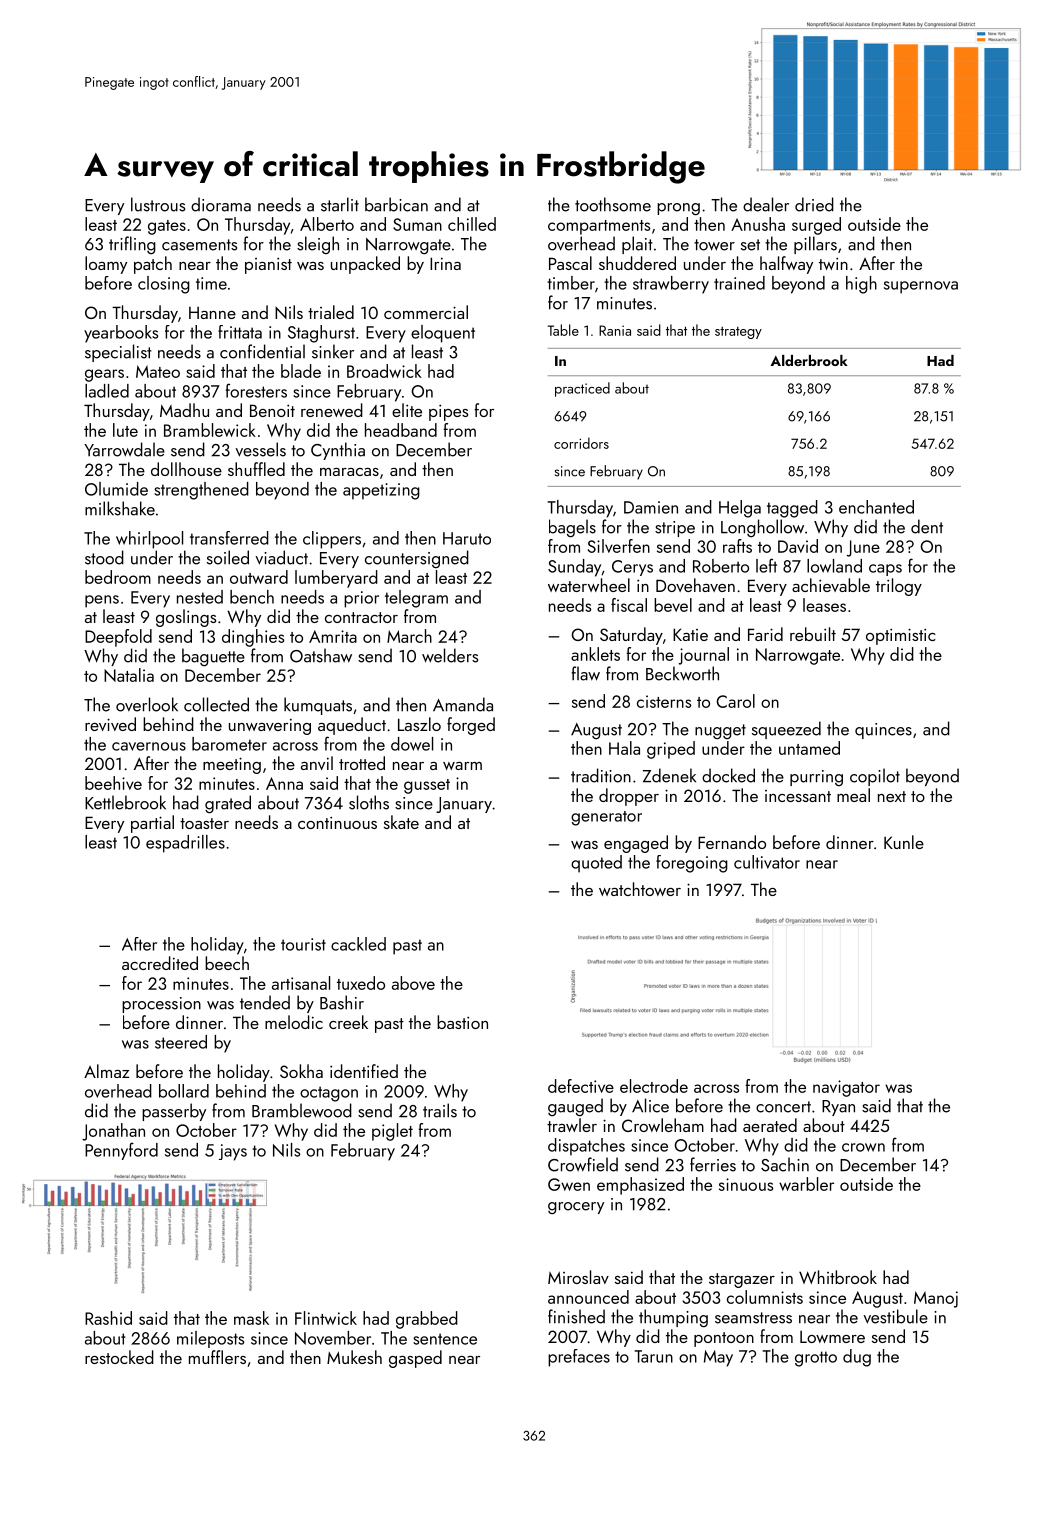 The image size is (1045, 1513). I want to click on lustrous, so click(158, 204).
